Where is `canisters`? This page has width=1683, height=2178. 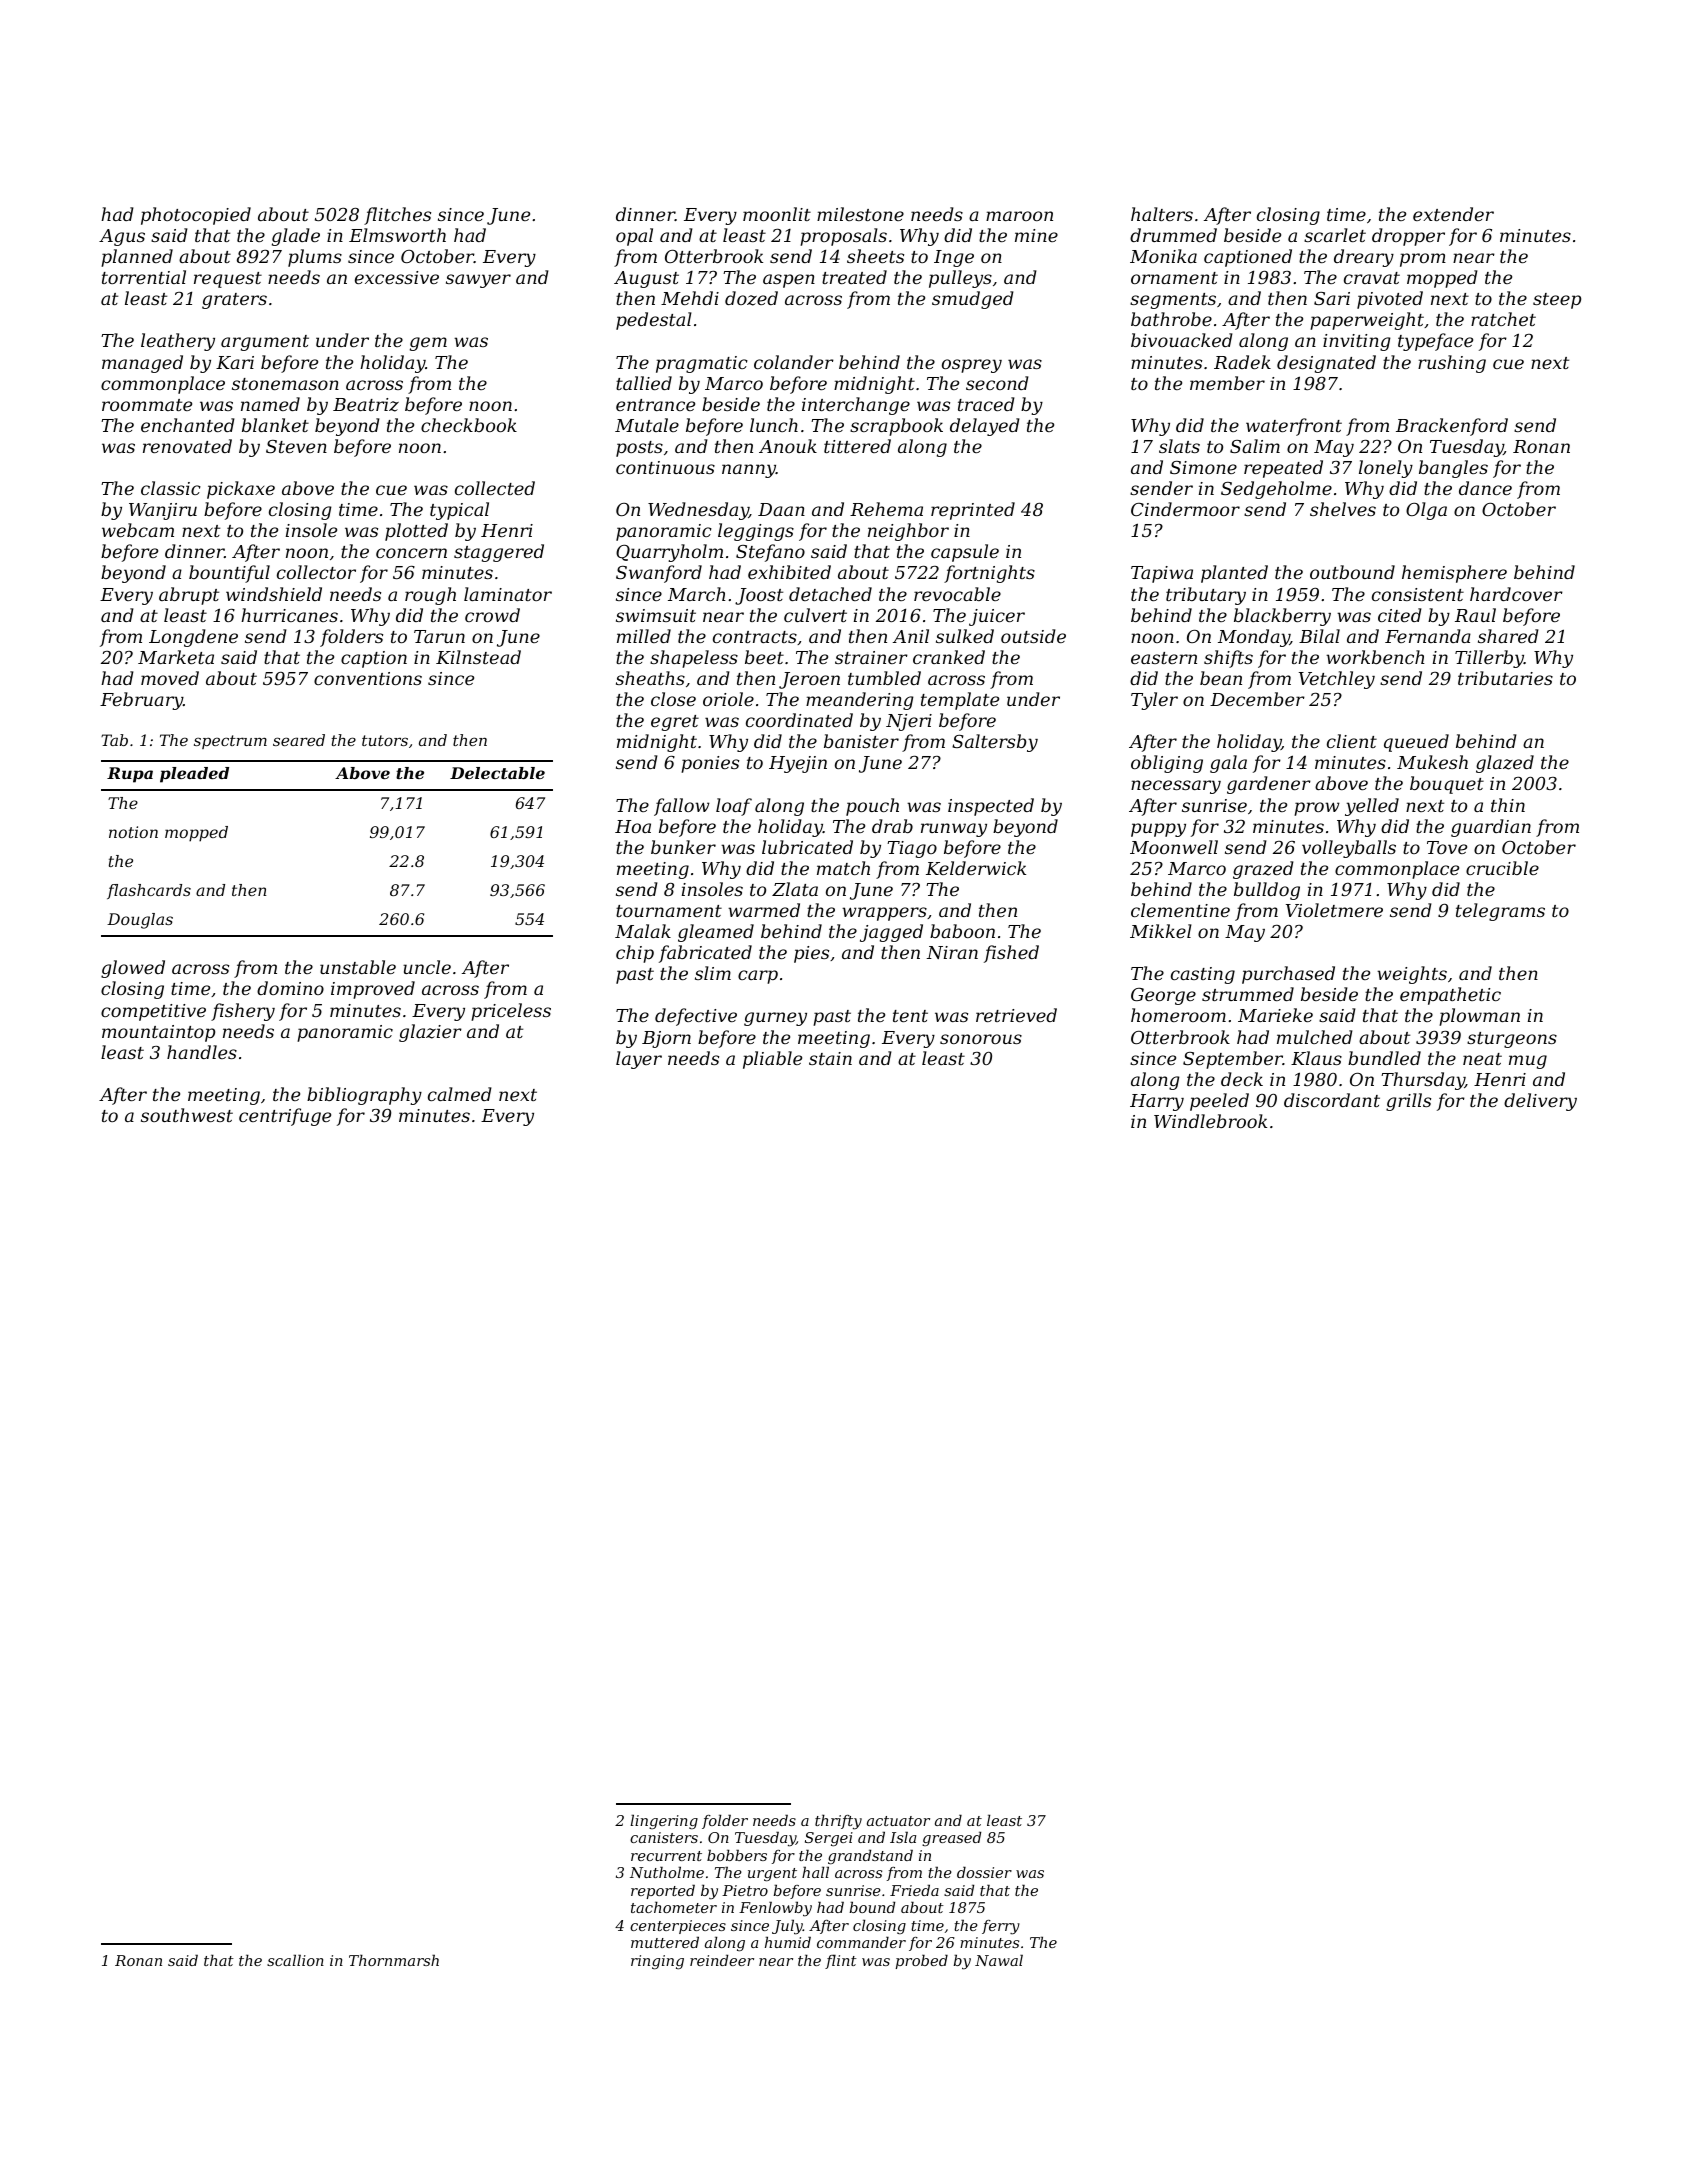
canisters is located at coordinates (664, 1837).
